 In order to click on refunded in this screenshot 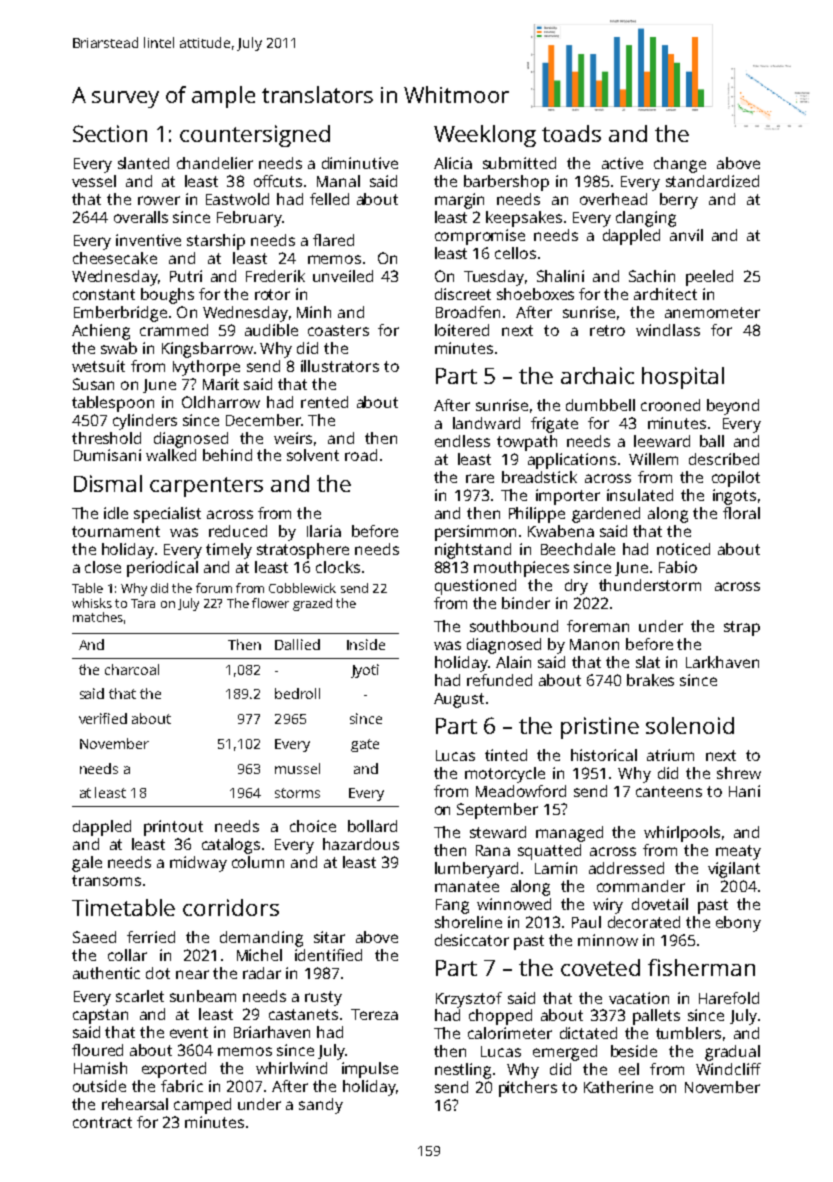, I will do `click(499, 680)`.
